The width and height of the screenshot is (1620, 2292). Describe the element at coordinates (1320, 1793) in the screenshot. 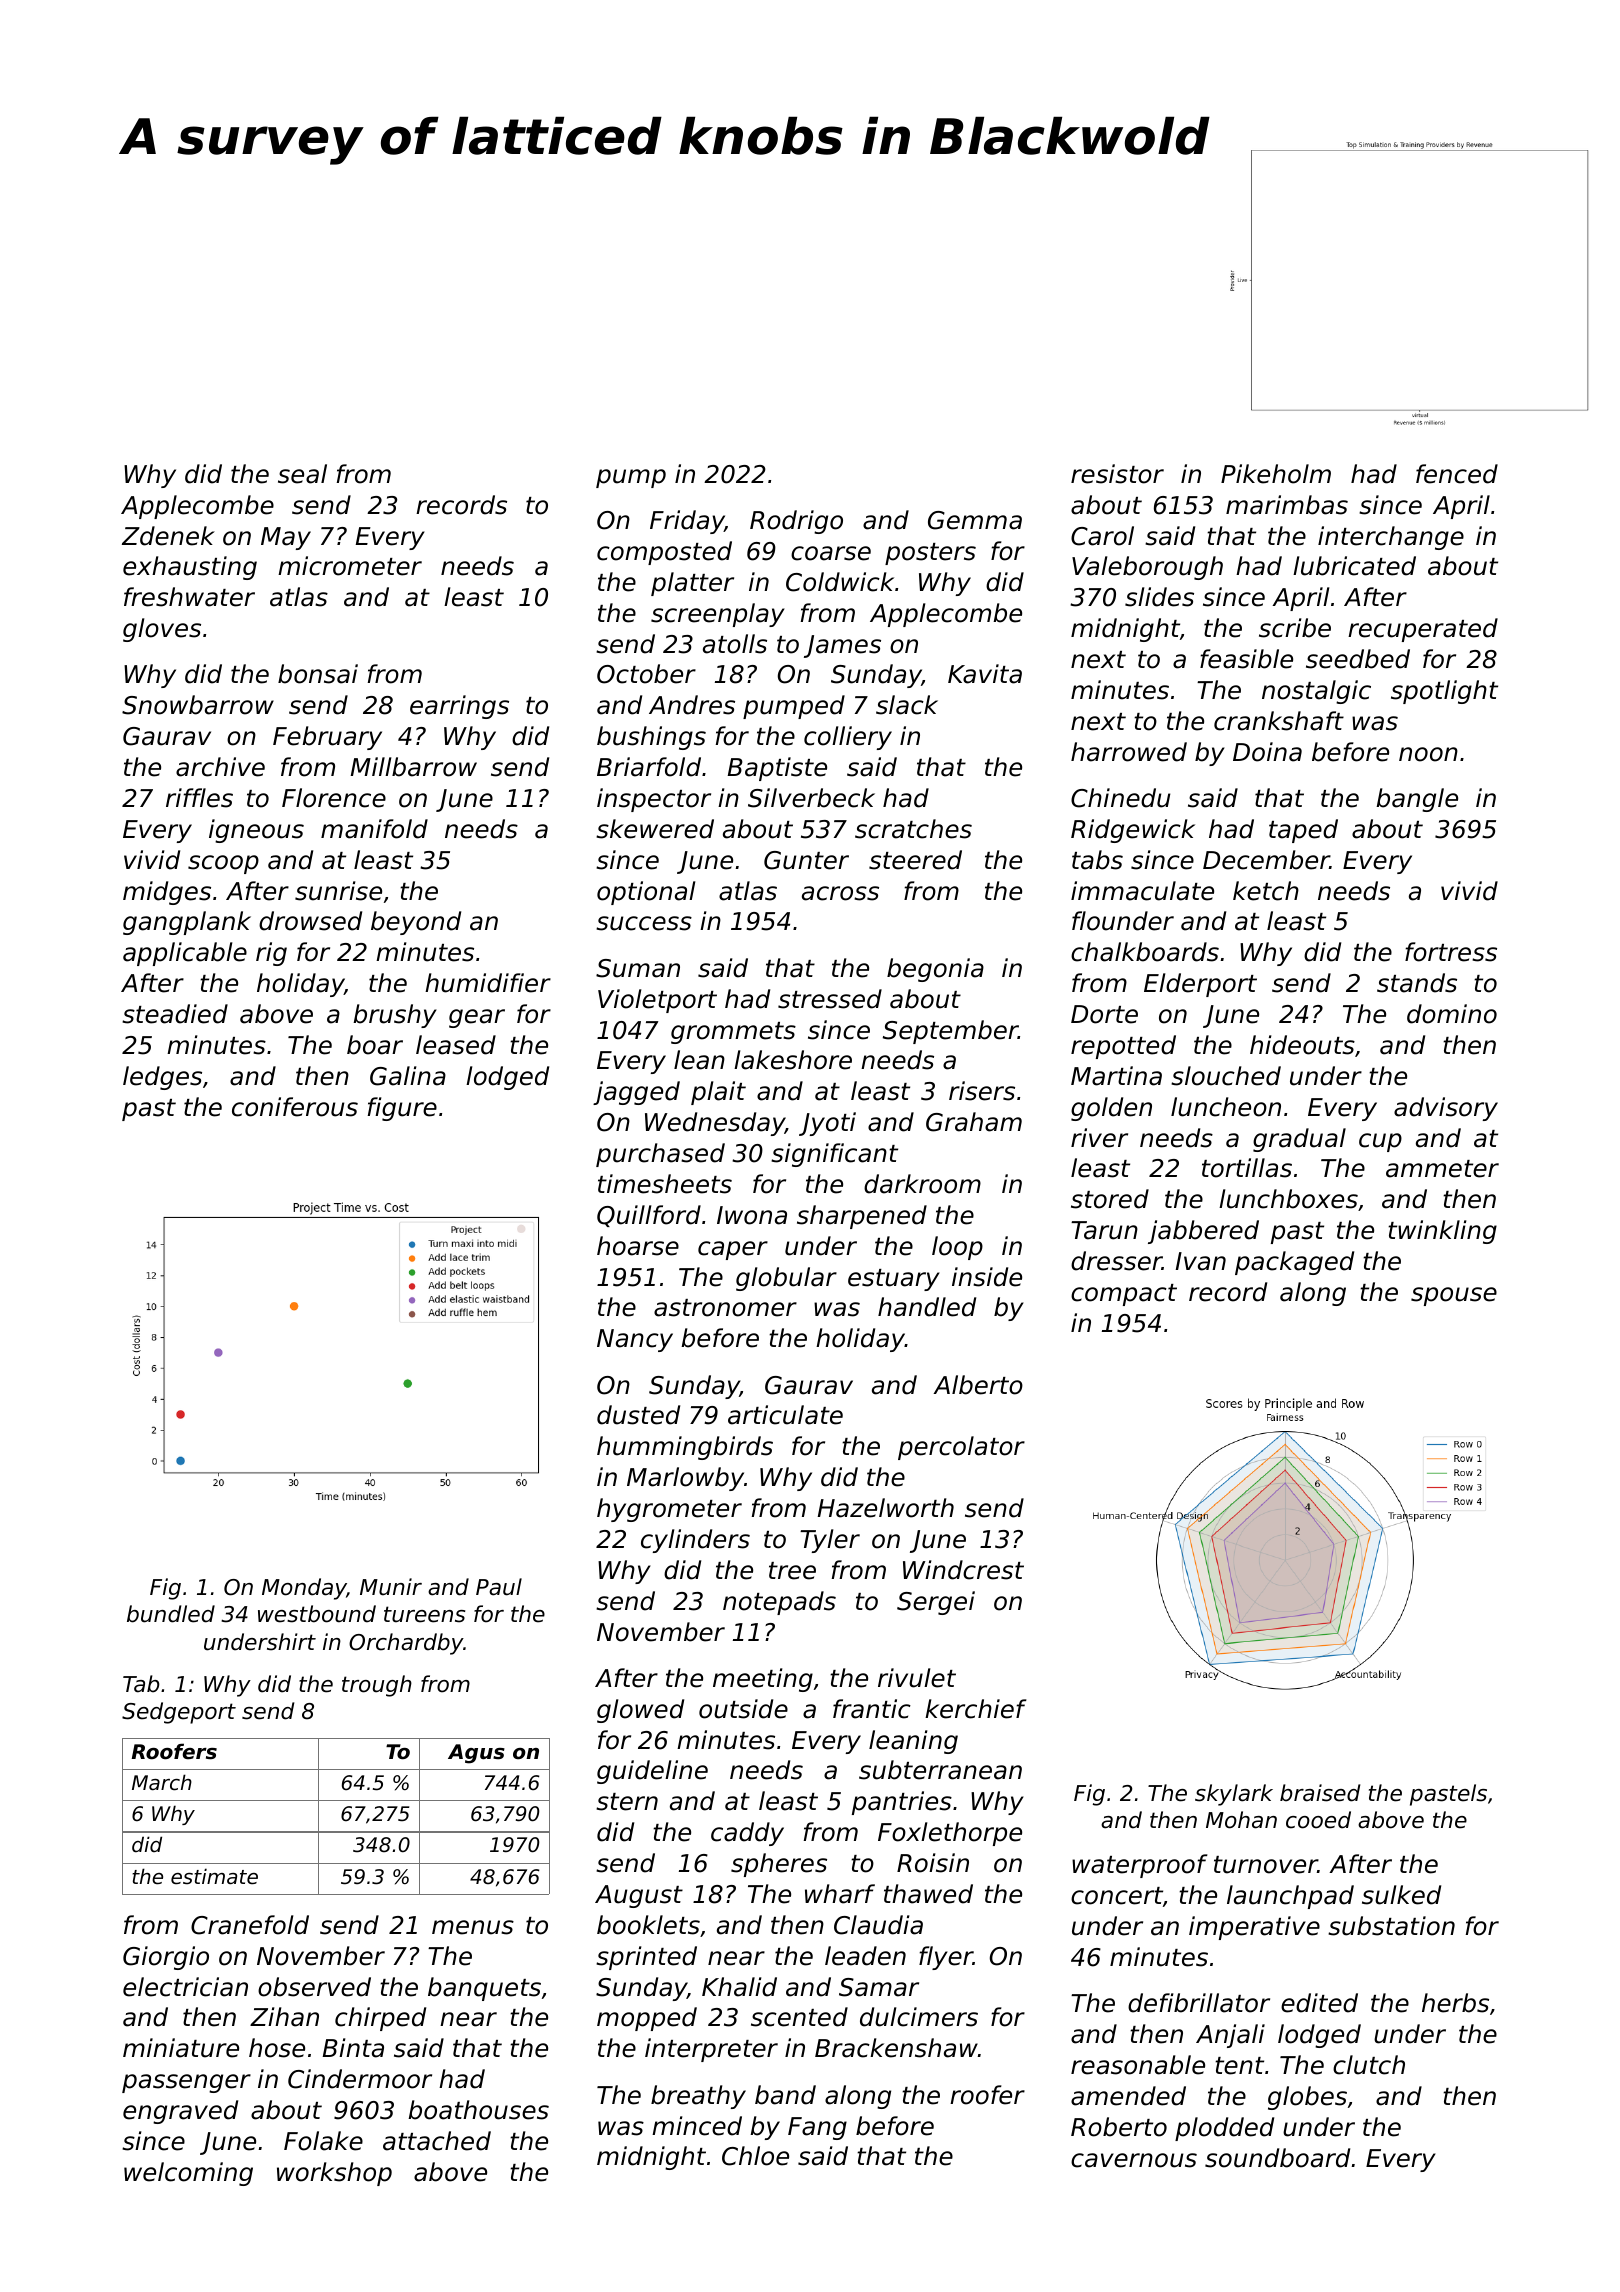

I see `braised` at that location.
